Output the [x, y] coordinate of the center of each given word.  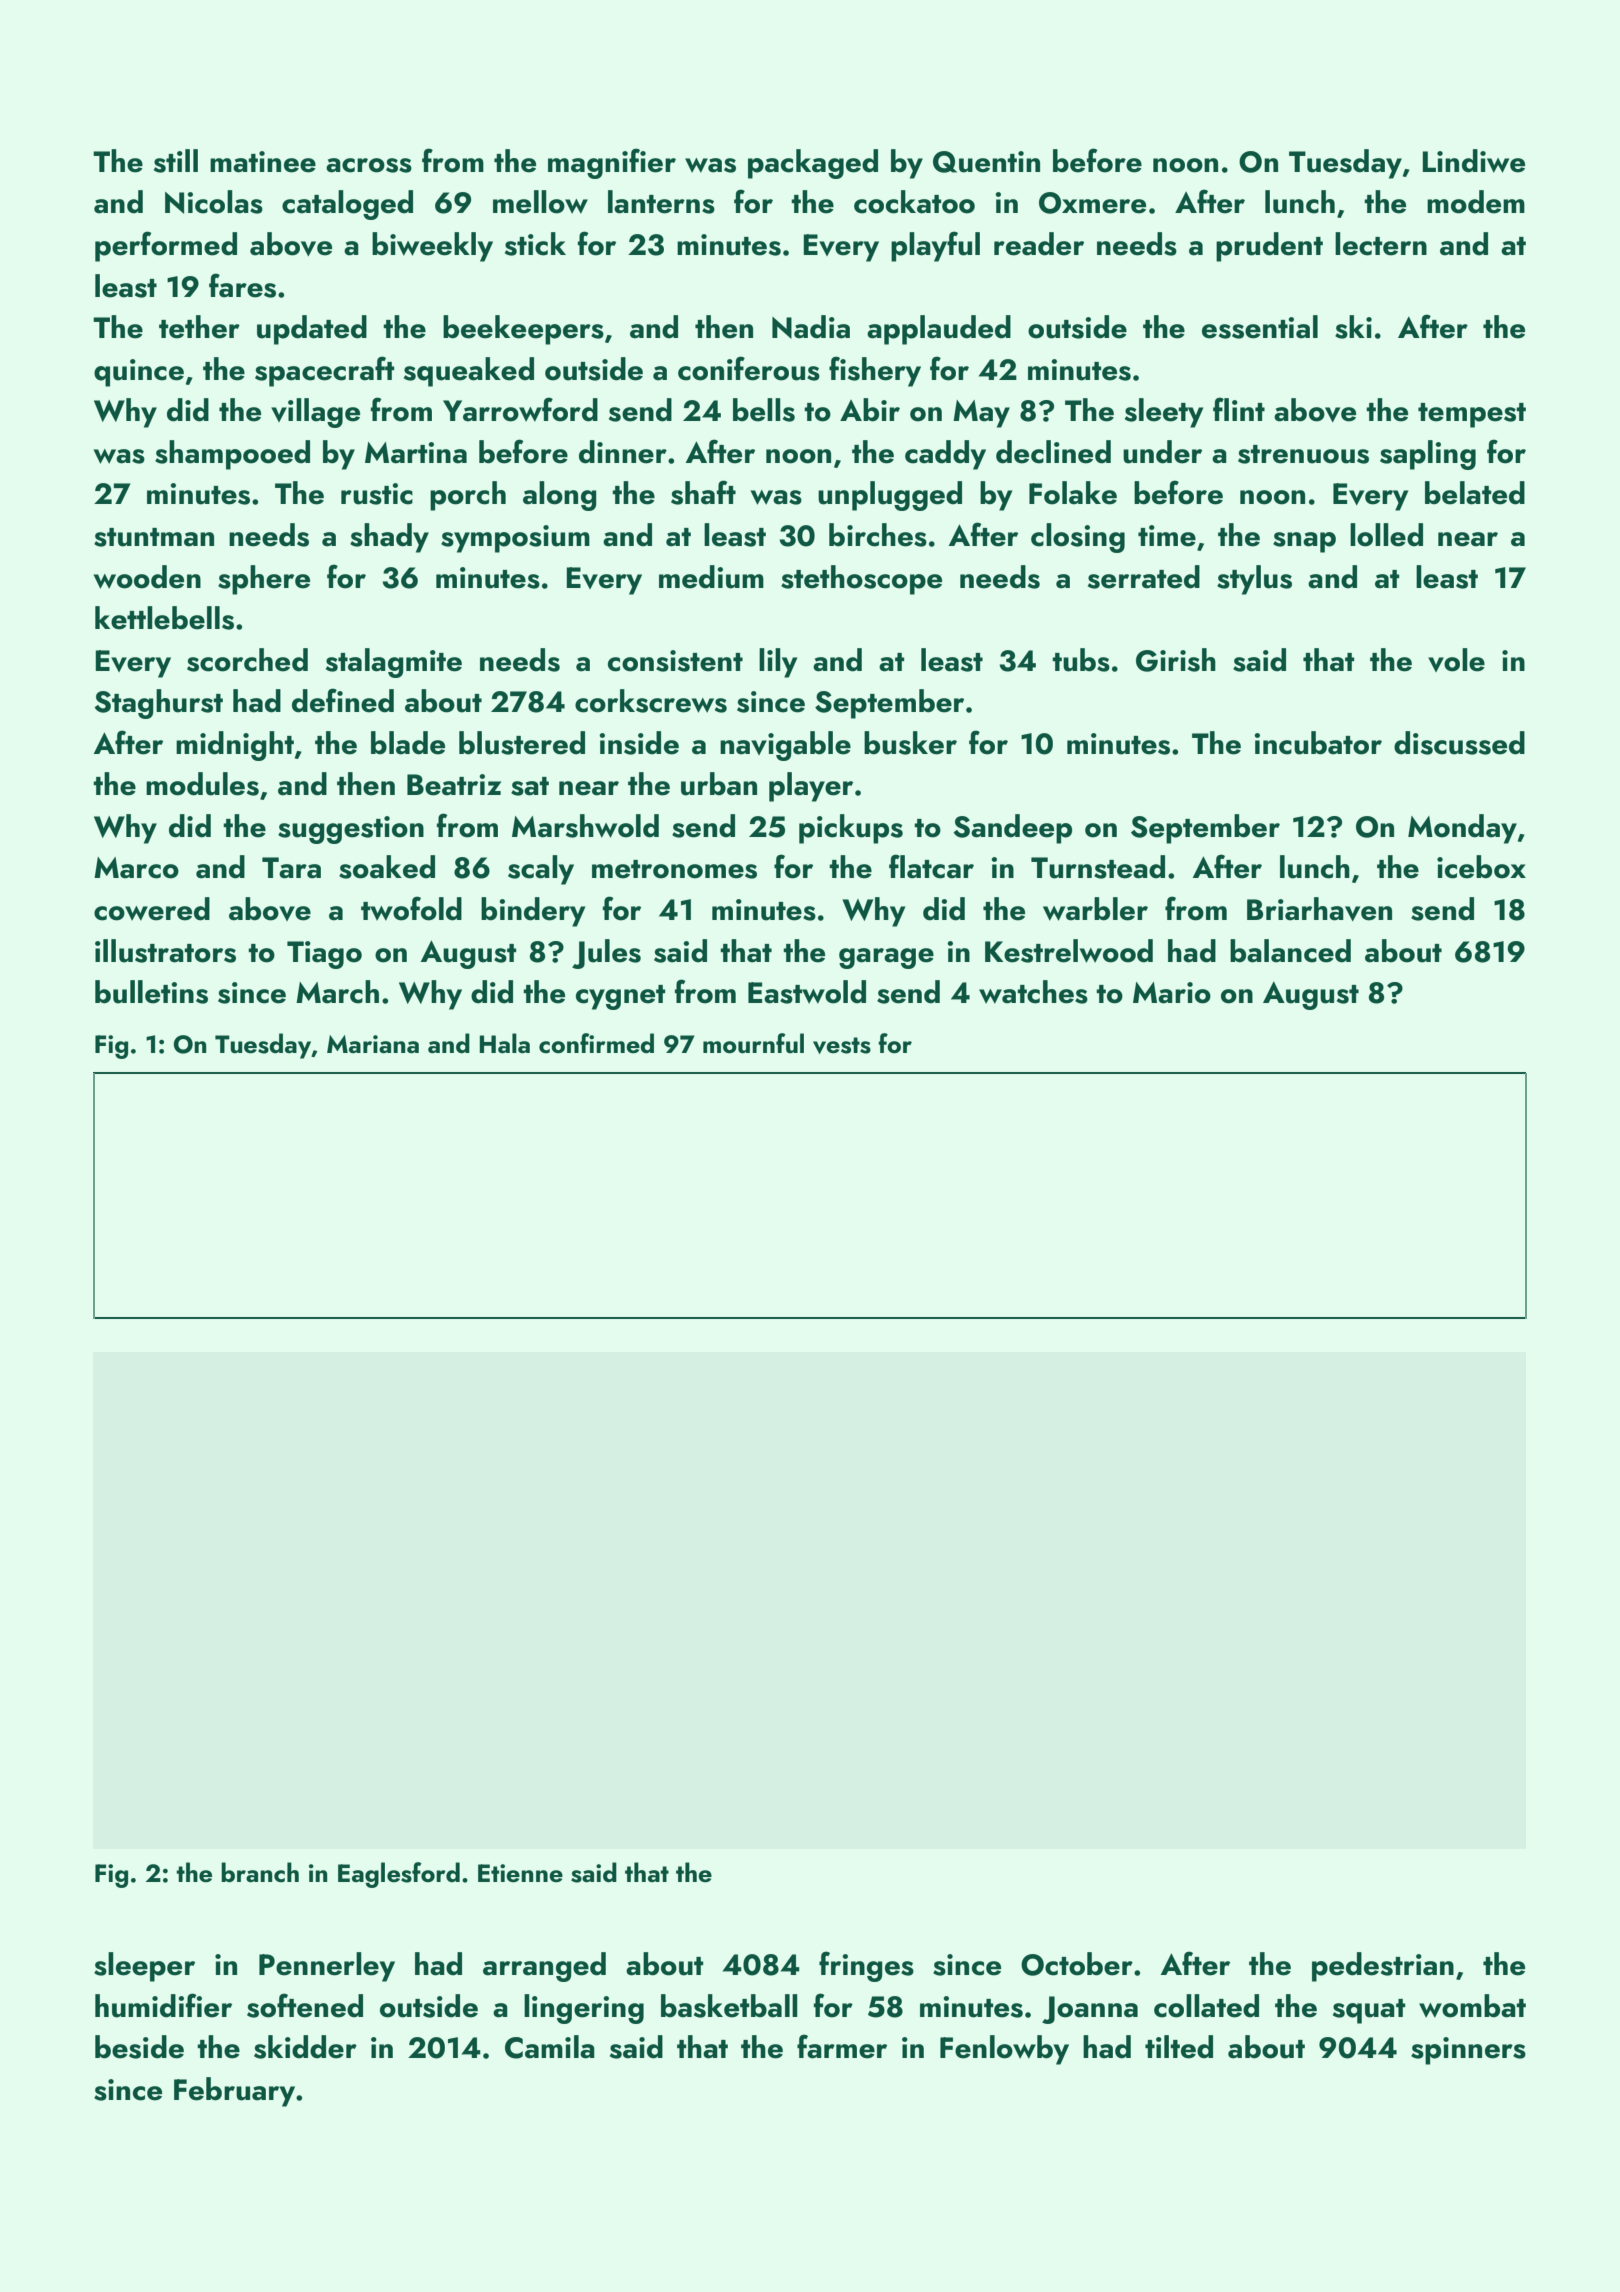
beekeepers [523, 330]
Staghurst [158, 704]
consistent [675, 661]
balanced [1290, 951]
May [981, 414]
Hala [504, 1043]
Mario [1172, 993]
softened [305, 2005]
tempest [1472, 415]
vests [842, 1045]
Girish [1176, 660]
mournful [753, 1043]
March [337, 992]
